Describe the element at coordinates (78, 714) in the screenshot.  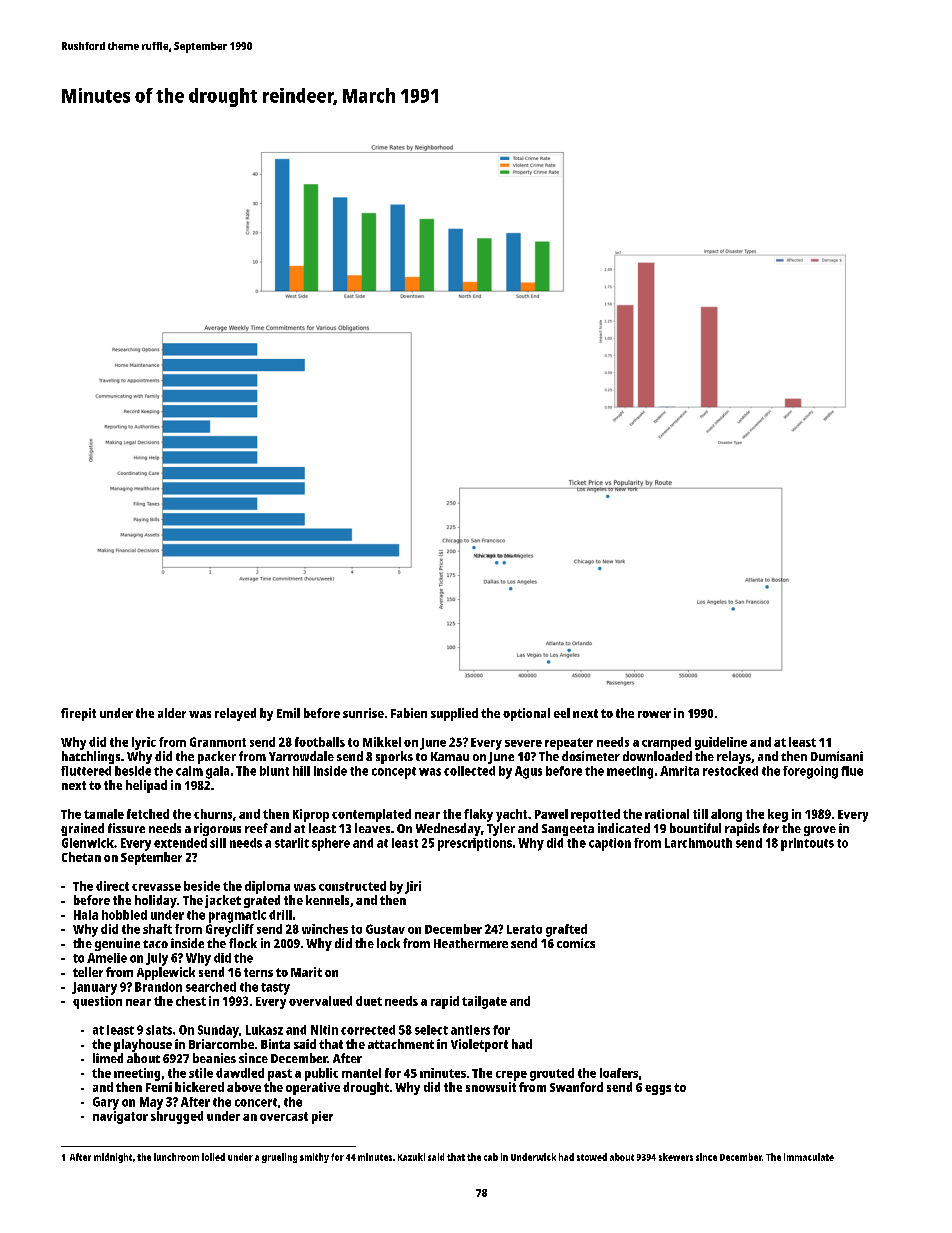
I see `firepit` at that location.
